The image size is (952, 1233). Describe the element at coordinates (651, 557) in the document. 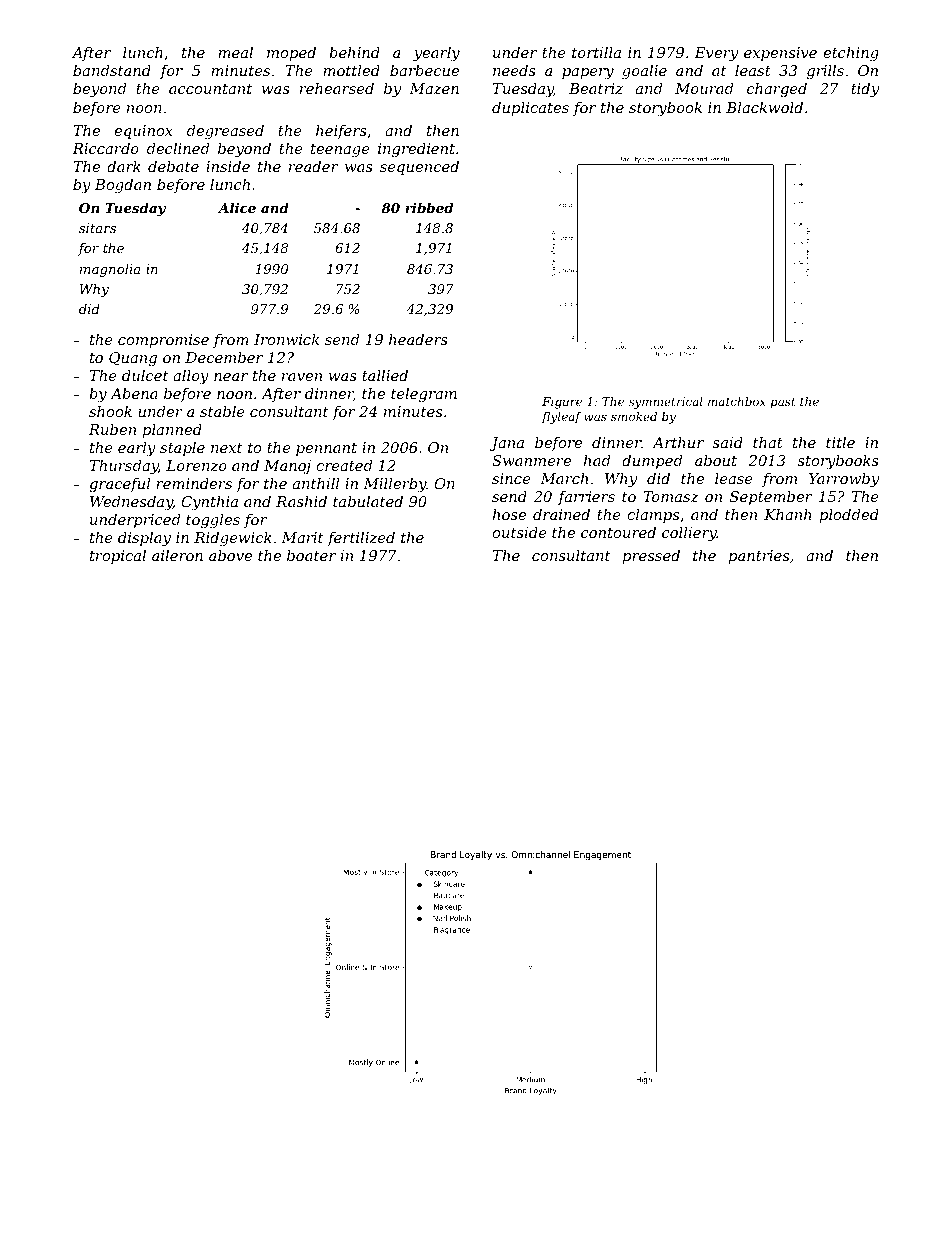

I see `pressed` at that location.
